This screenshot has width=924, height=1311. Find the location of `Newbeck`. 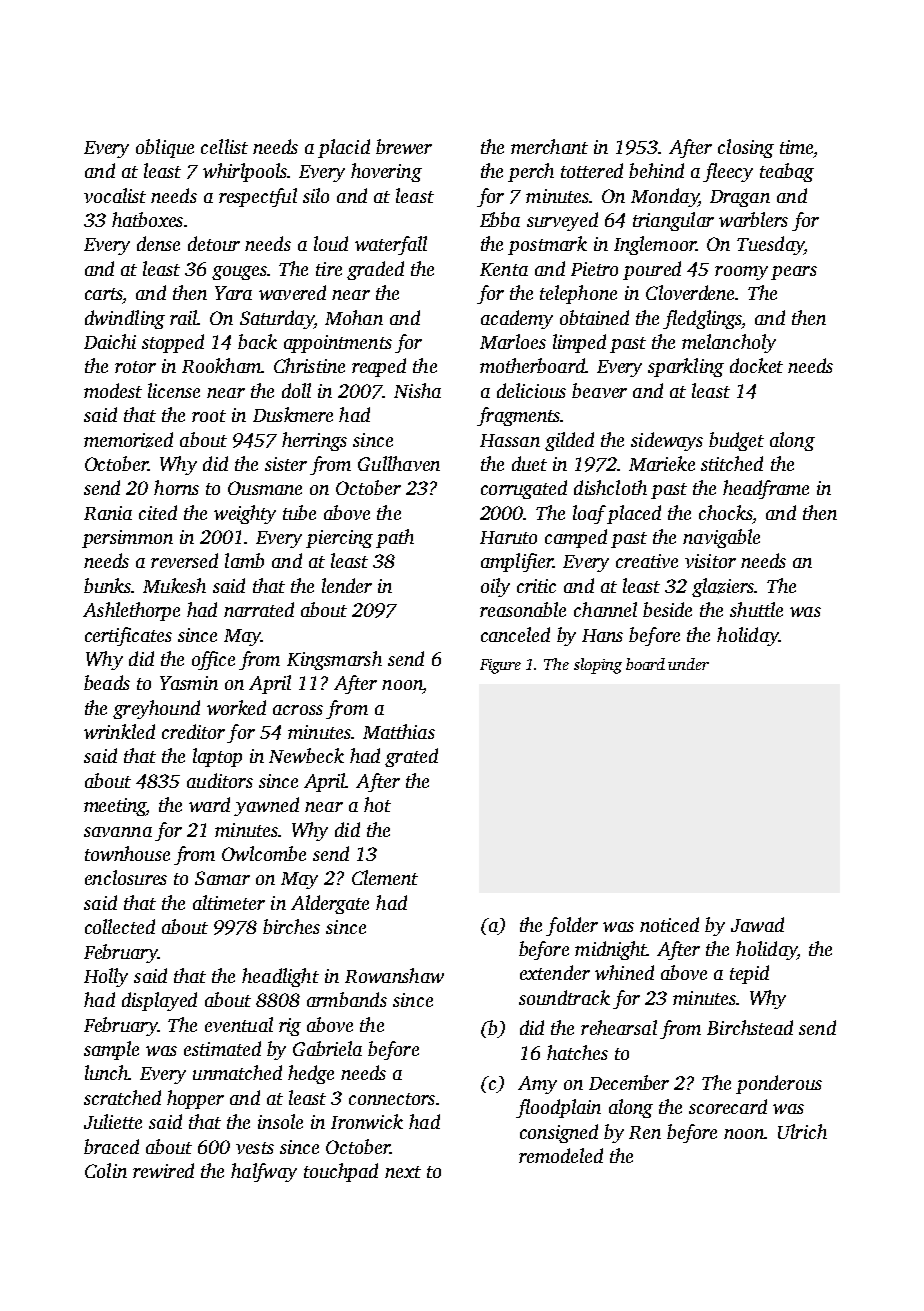

Newbeck is located at coordinates (306, 755).
